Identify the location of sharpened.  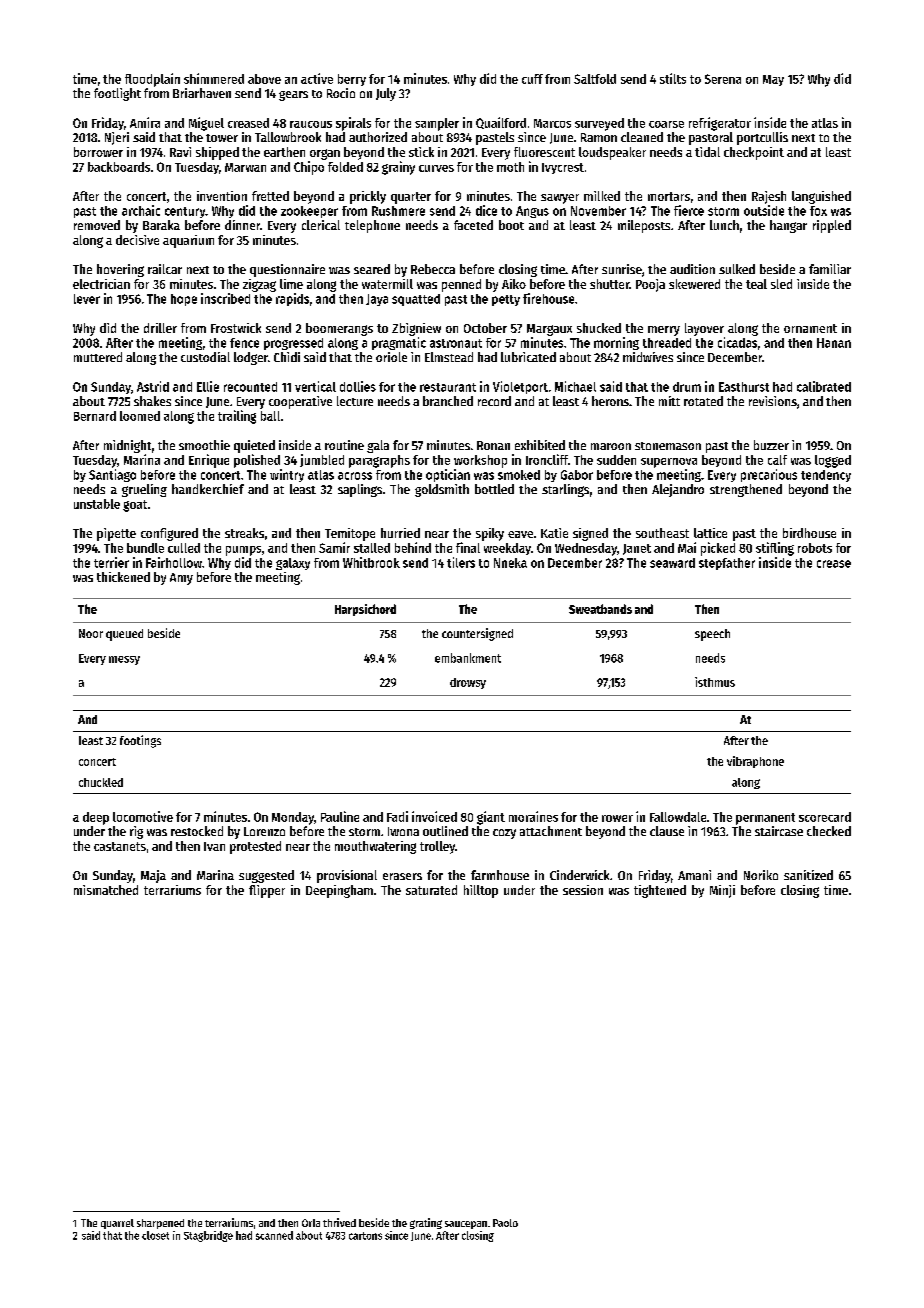
(160, 1224).
